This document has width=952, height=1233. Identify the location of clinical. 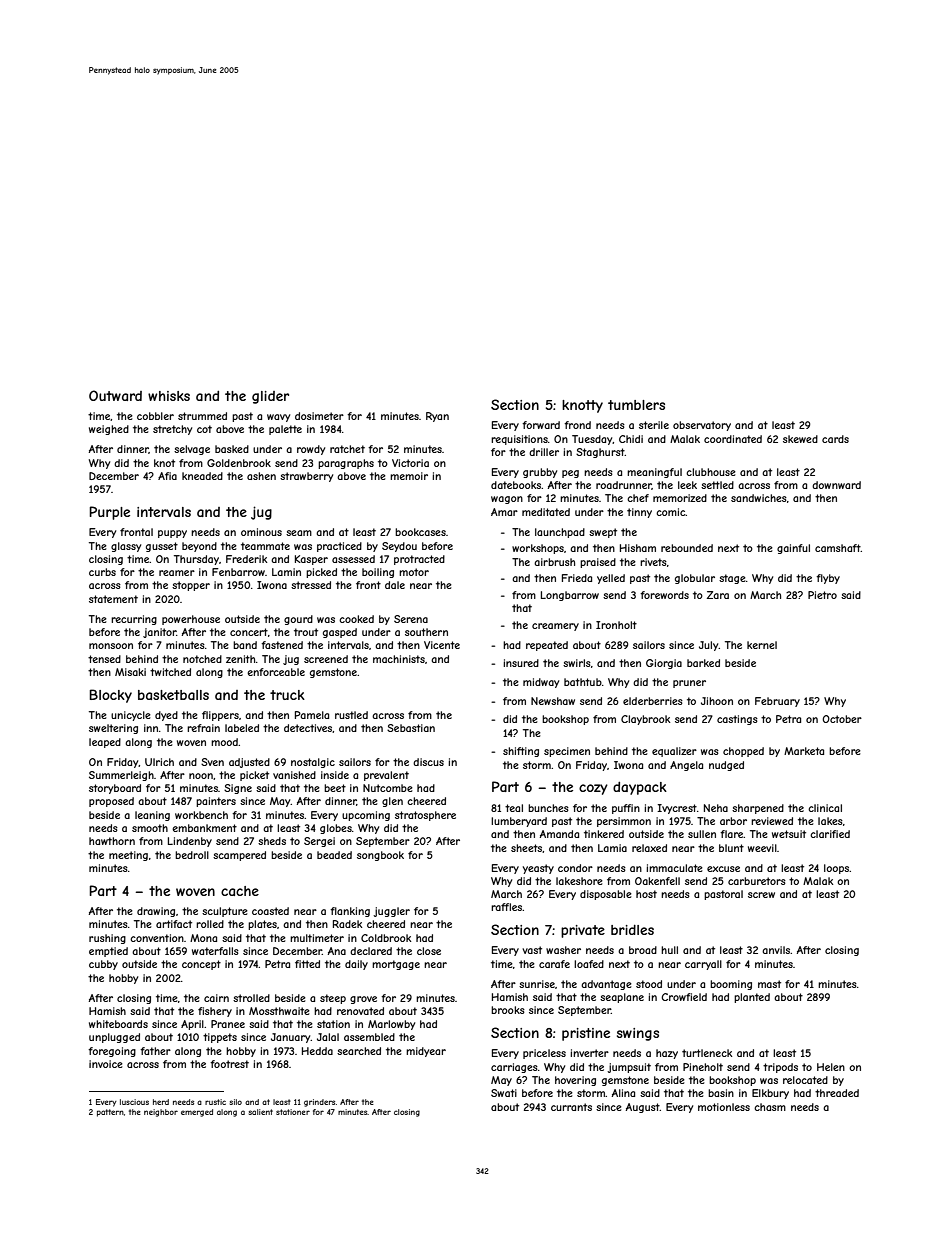
(825, 808).
